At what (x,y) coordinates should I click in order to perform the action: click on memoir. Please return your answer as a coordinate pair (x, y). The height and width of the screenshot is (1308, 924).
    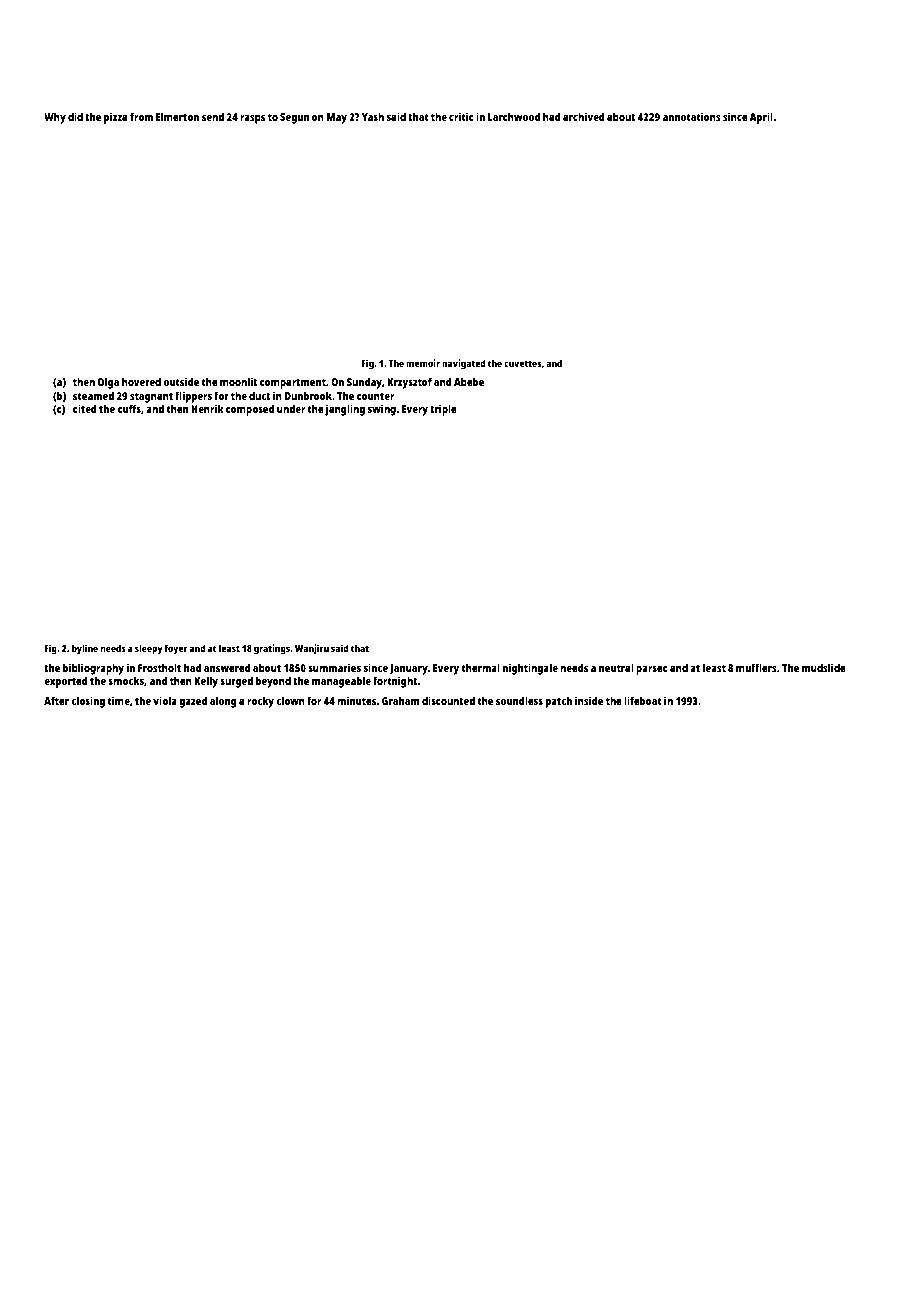
    Looking at the image, I should click on (423, 363).
